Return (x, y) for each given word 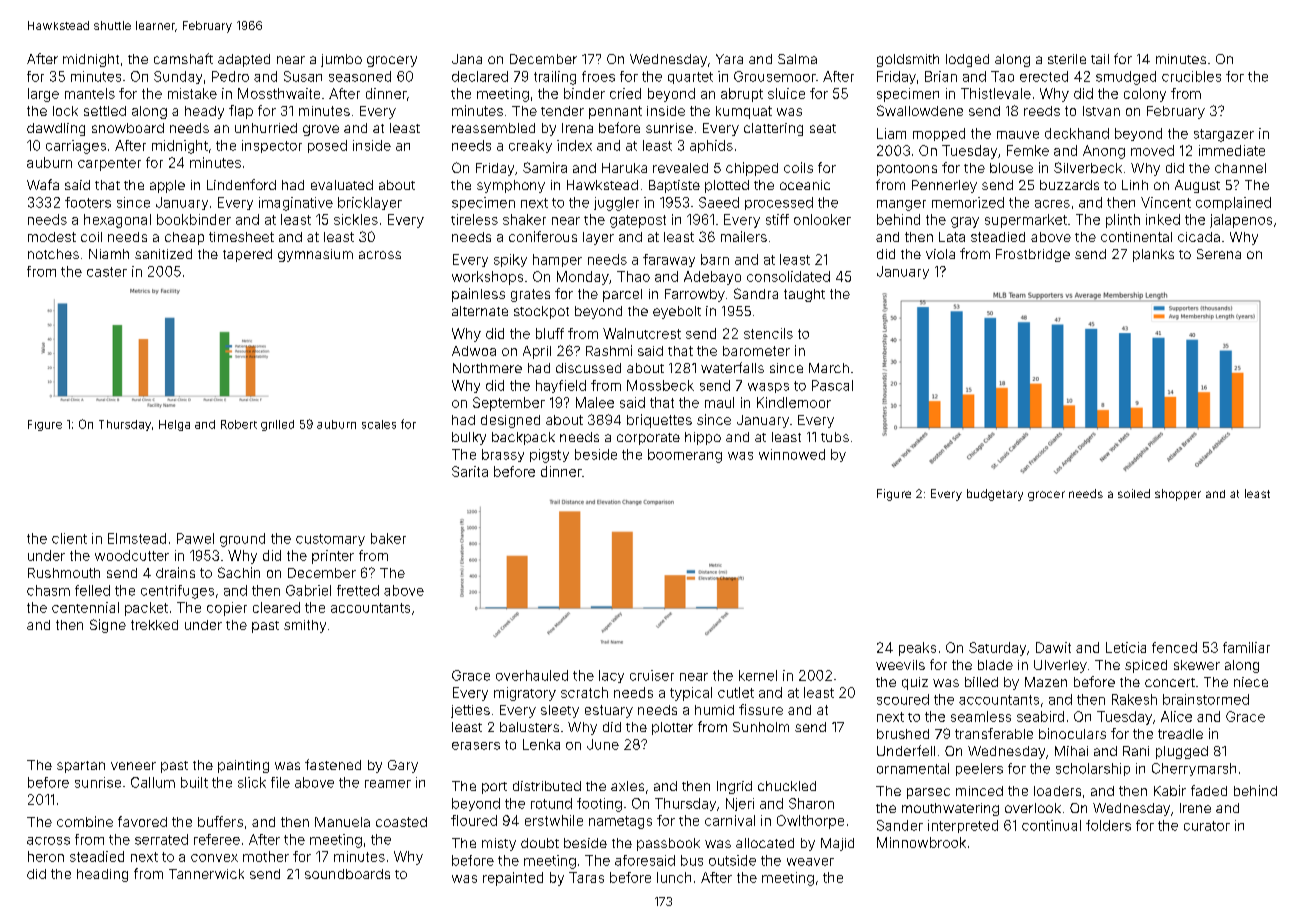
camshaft (183, 58)
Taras (586, 877)
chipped (752, 169)
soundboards (347, 874)
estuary (609, 711)
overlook (1033, 808)
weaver (810, 862)
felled (92, 590)
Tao (1002, 76)
